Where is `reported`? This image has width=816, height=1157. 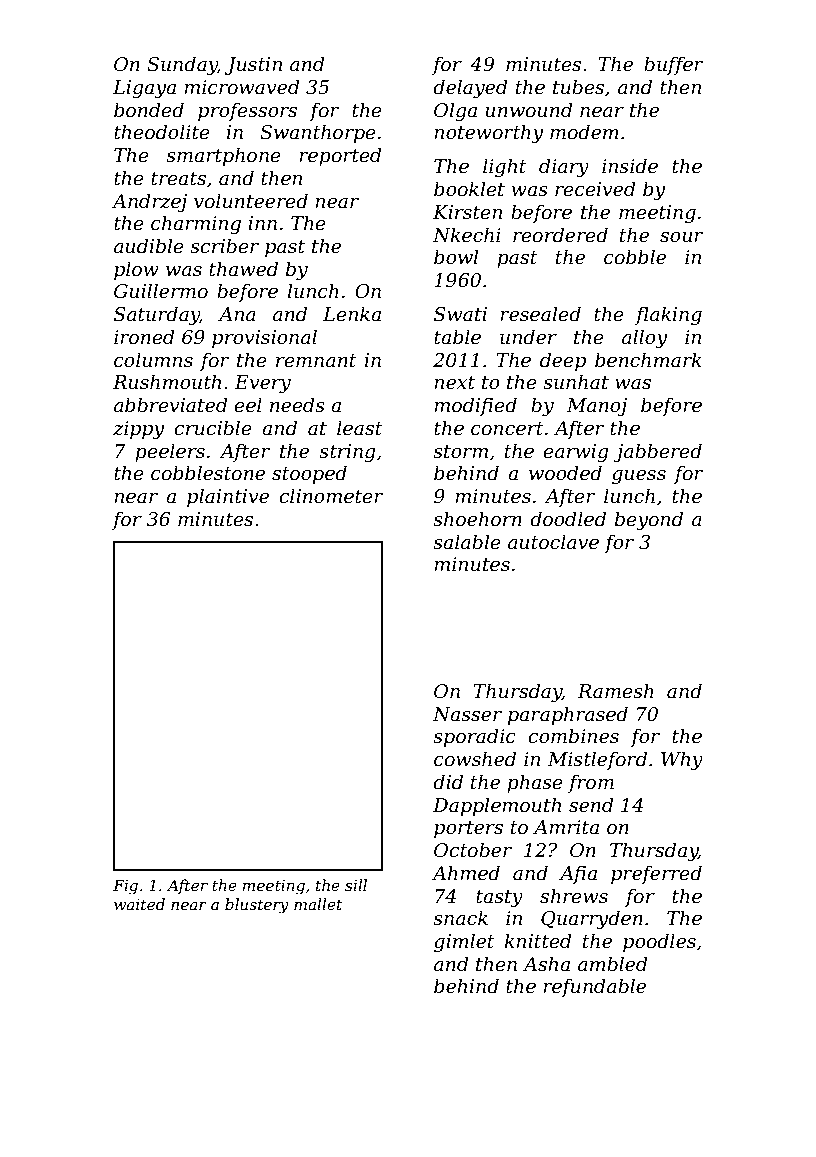
reported is located at coordinates (340, 156).
